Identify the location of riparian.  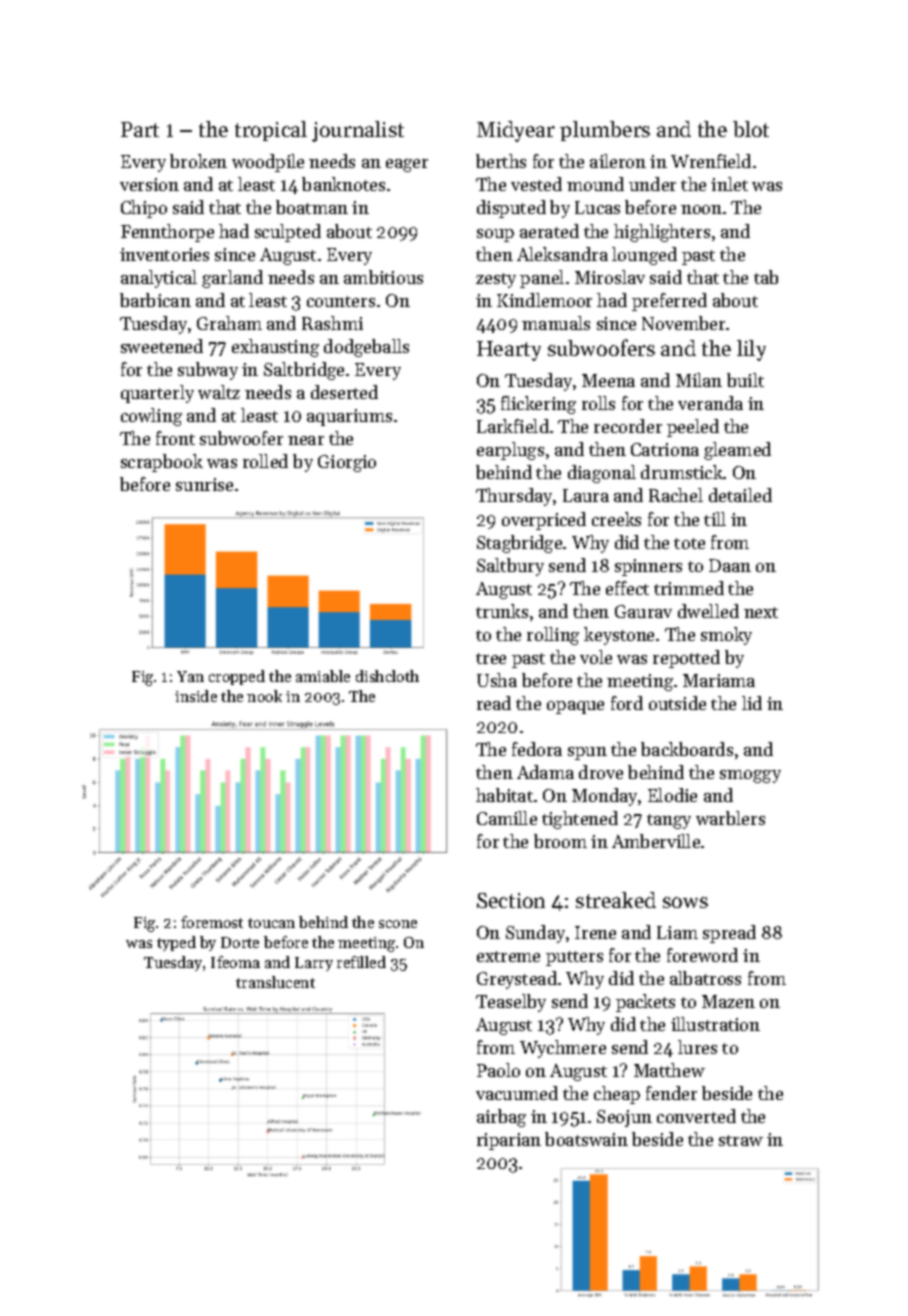
(509, 1141).
